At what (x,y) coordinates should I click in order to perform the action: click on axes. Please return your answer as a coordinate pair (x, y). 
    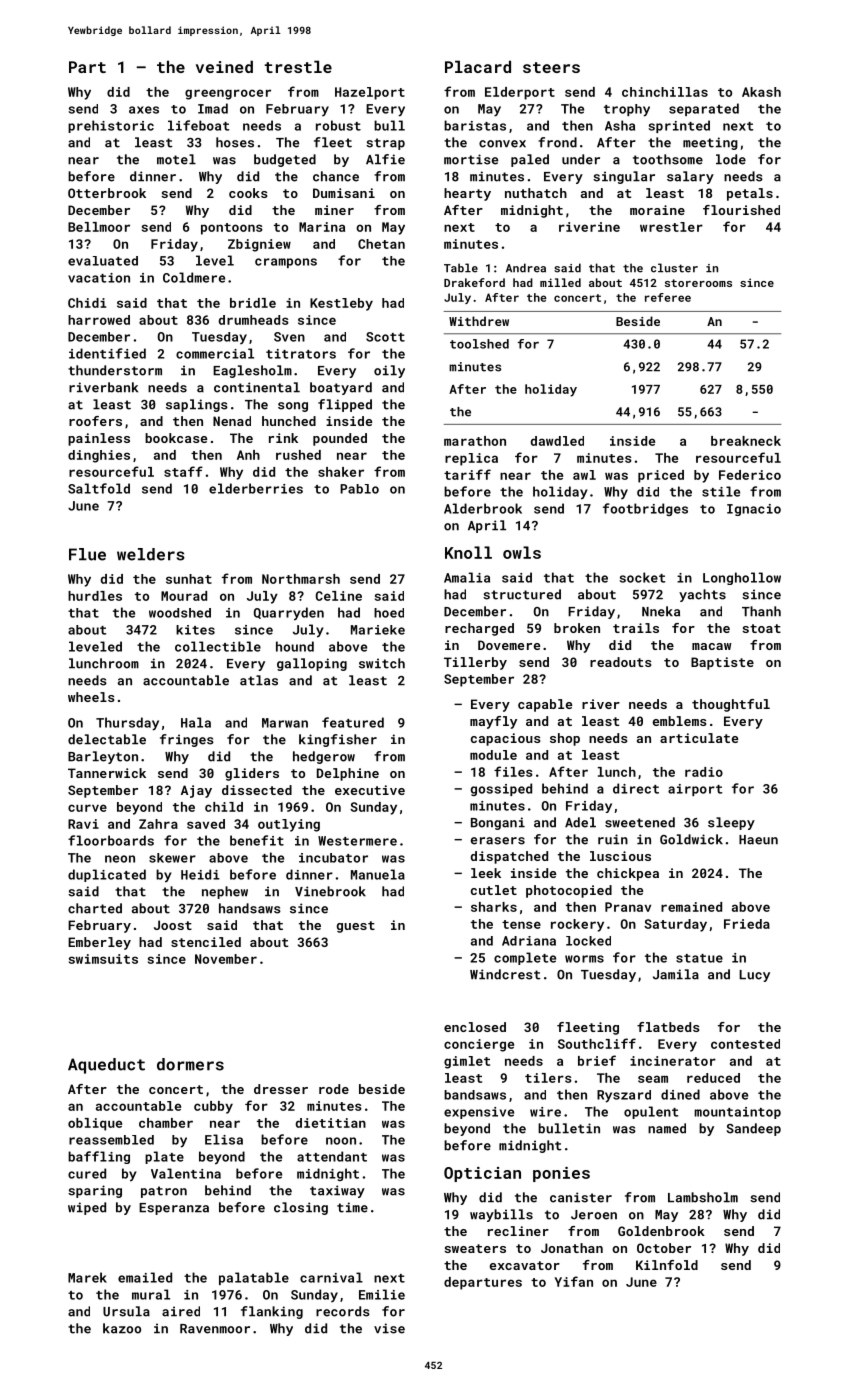
    Looking at the image, I should click on (144, 110).
